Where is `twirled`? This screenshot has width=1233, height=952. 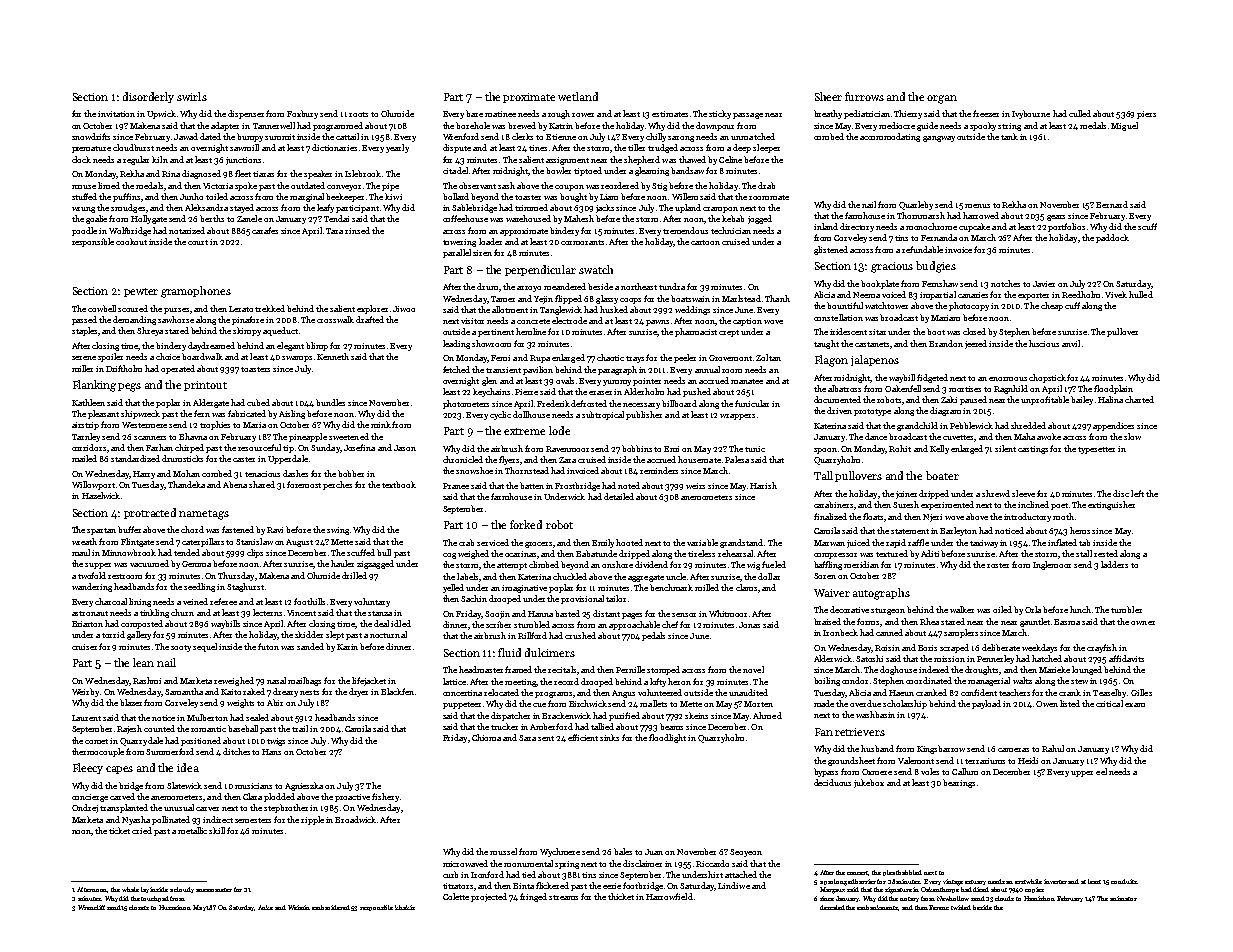 twirled is located at coordinates (961, 907).
